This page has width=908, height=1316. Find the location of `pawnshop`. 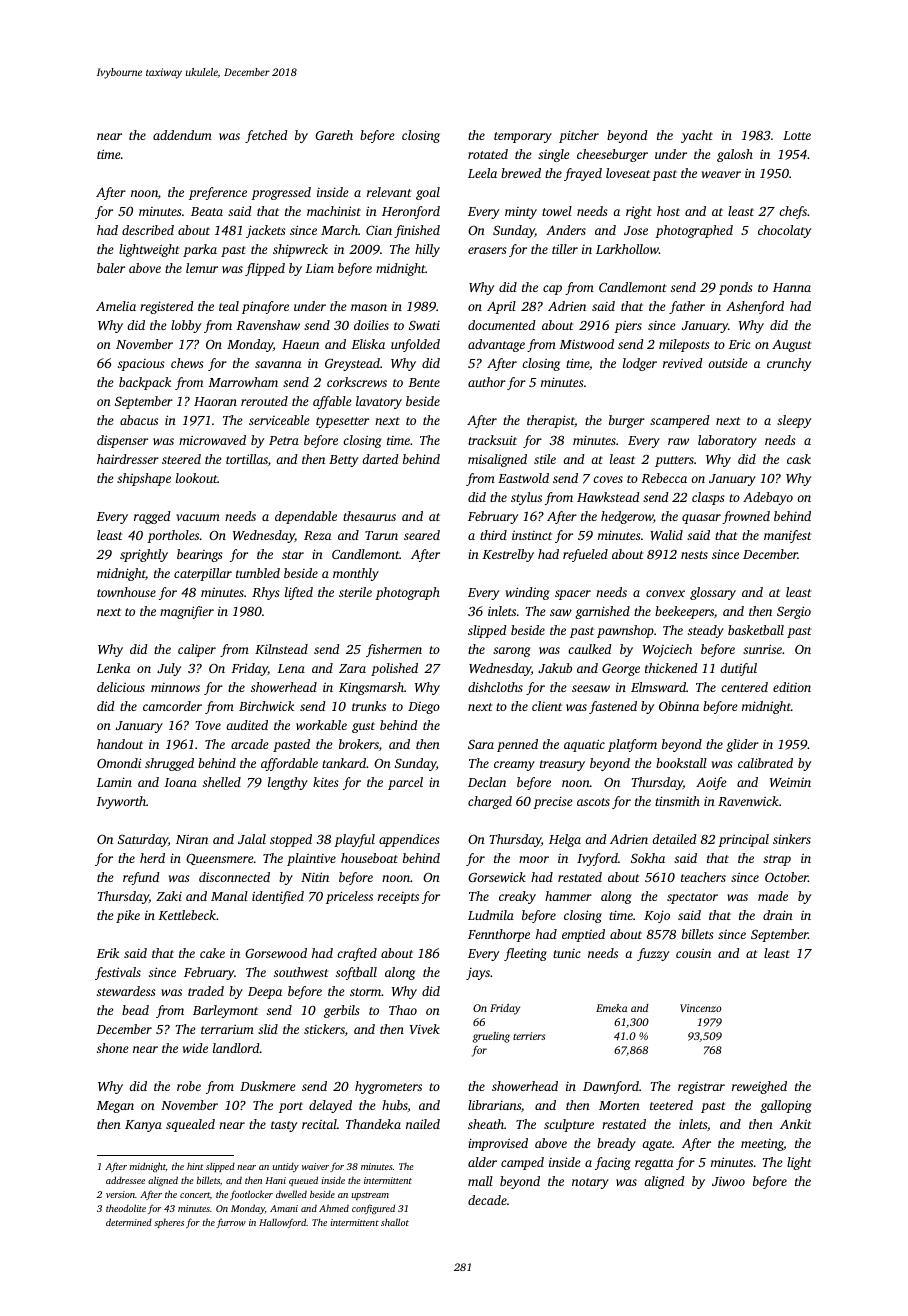

pawnshop is located at coordinates (625, 631).
